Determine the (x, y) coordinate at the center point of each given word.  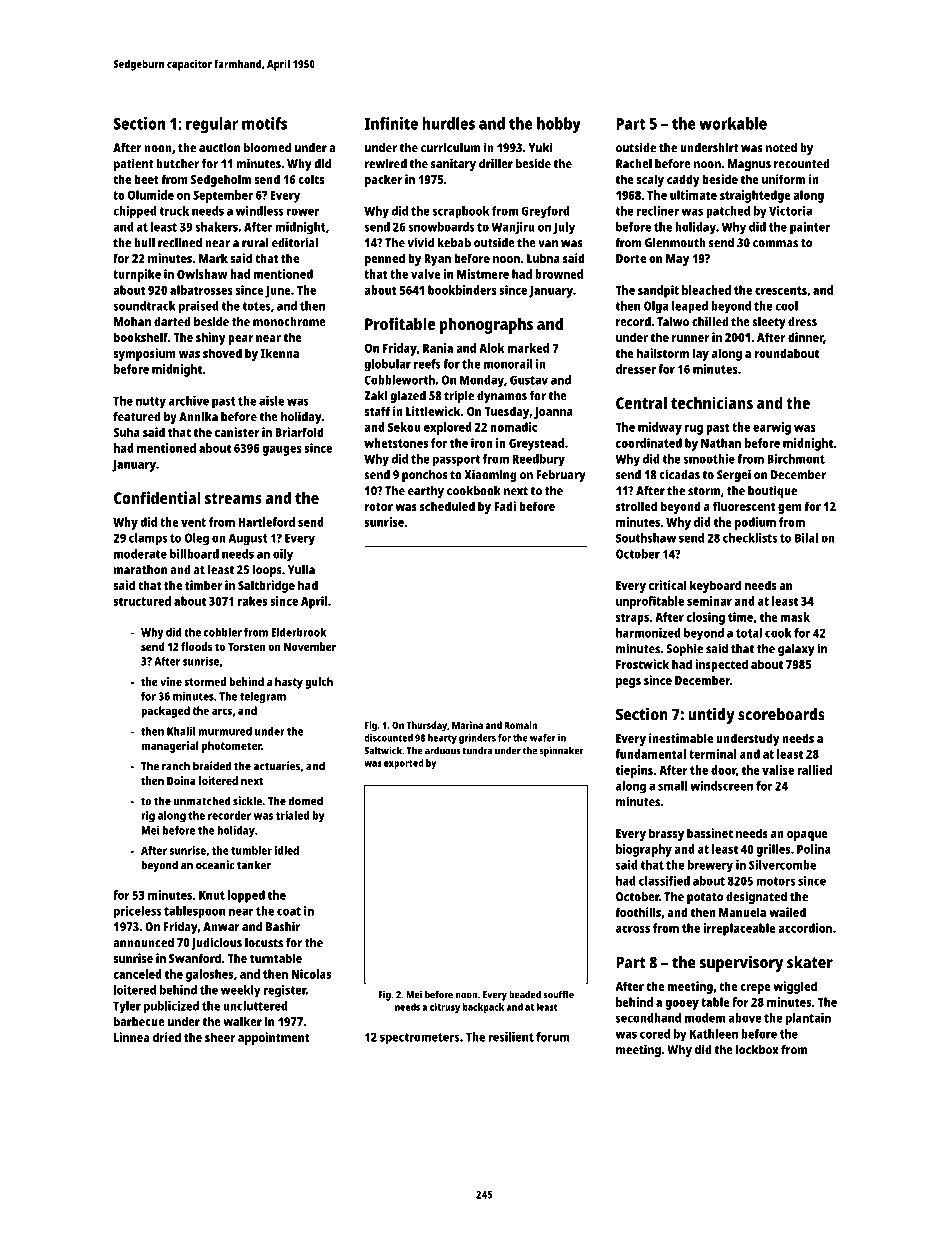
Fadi (505, 506)
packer (383, 180)
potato (705, 898)
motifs (264, 123)
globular (387, 365)
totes (256, 306)
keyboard (715, 586)
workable (733, 123)
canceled (137, 974)
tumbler (251, 850)
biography (644, 850)
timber (203, 585)
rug (694, 430)
